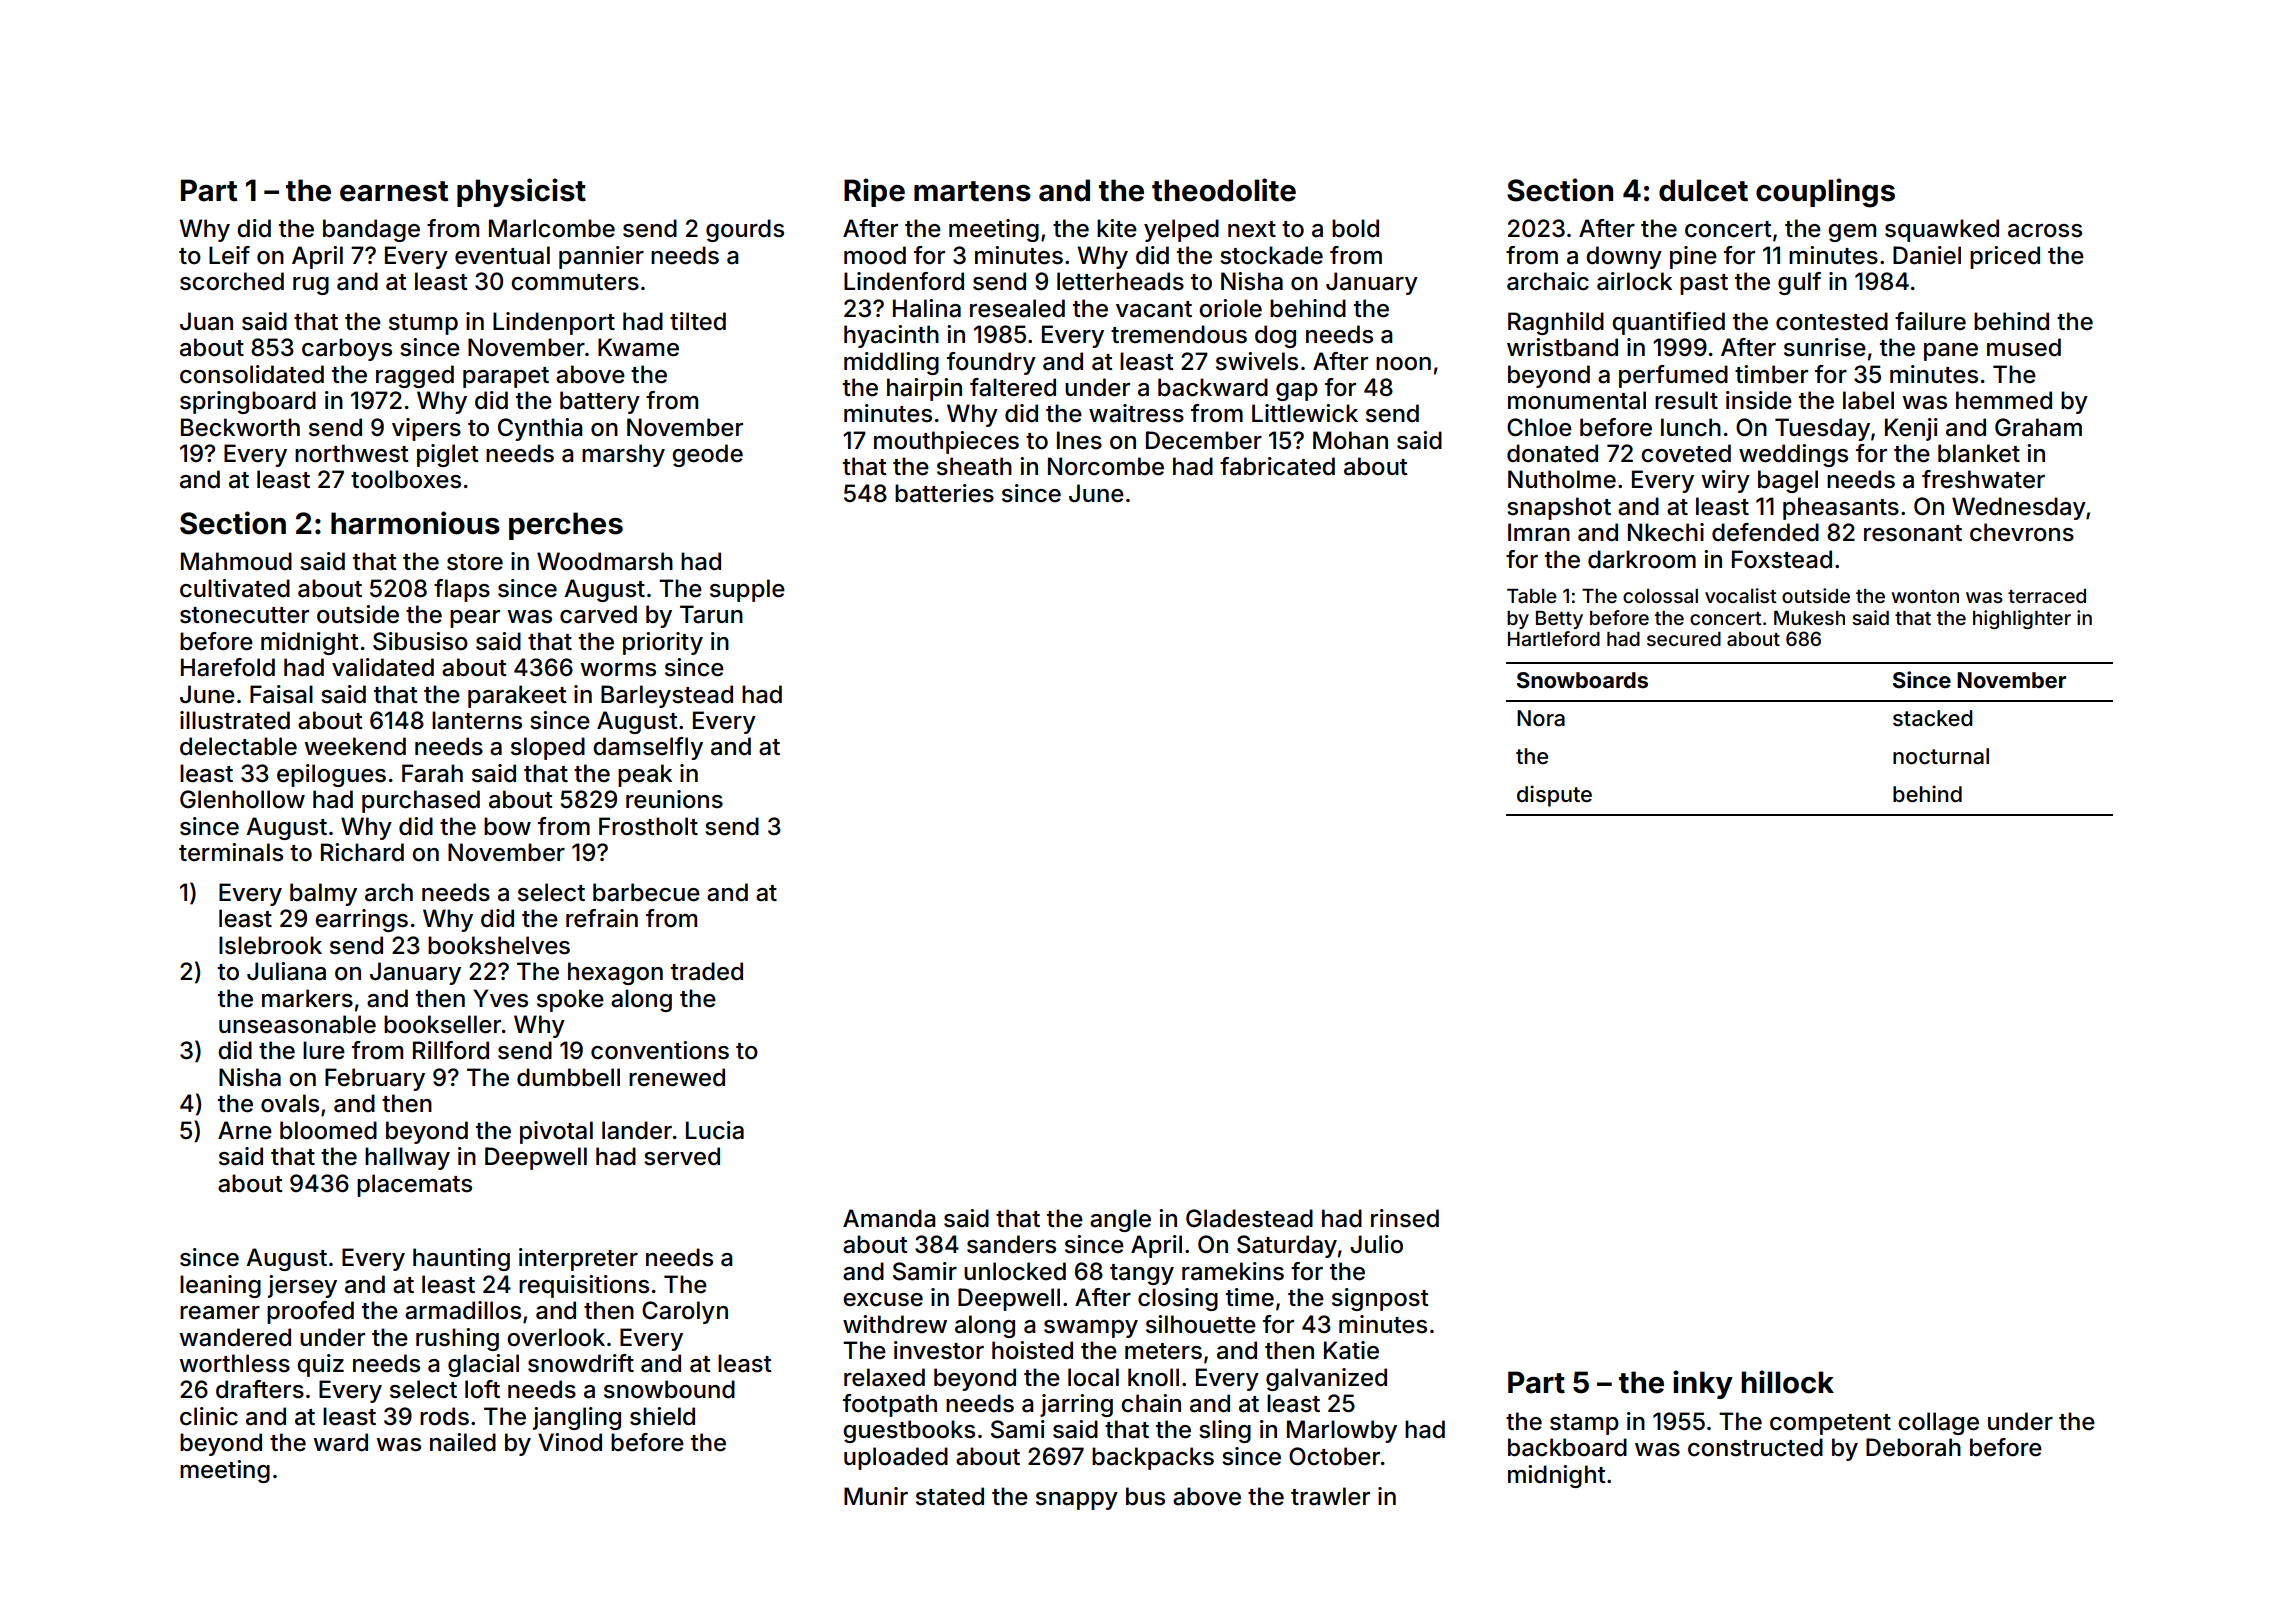 This image has width=2292, height=1620. Describe the element at coordinates (1941, 756) in the image. I see `nocturnal` at that location.
